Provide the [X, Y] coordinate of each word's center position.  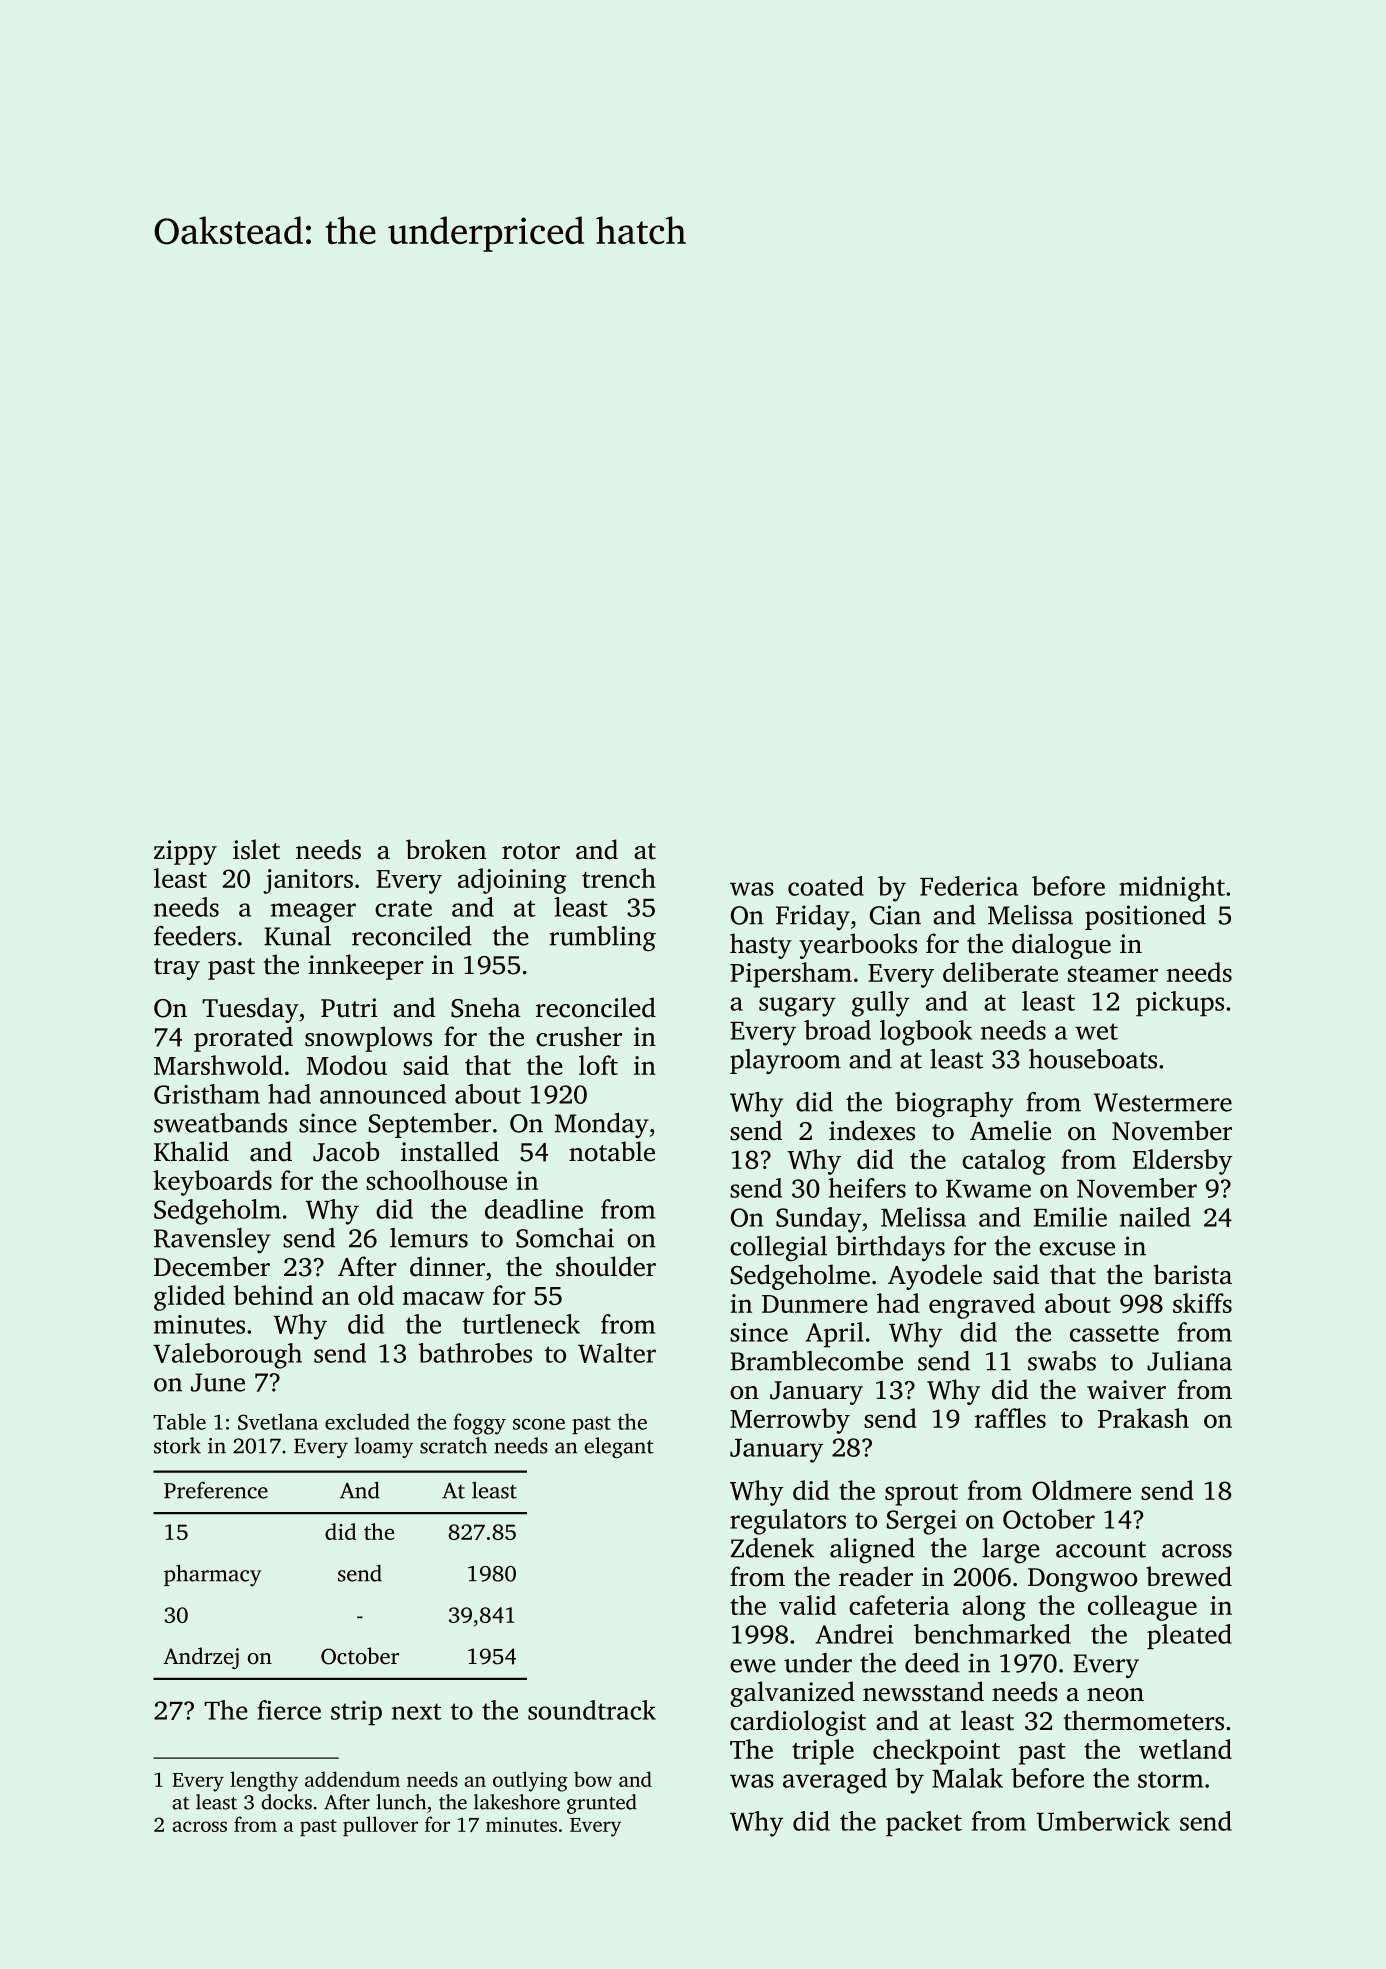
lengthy [264, 1781]
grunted [602, 1804]
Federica [969, 886]
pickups [1180, 1003]
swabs [1062, 1361]
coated [826, 886]
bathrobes [475, 1353]
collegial [778, 1249]
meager [313, 913]
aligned [872, 1551]
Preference [216, 1490]
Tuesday [250, 1010]
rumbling [602, 939]
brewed [1189, 1576]
